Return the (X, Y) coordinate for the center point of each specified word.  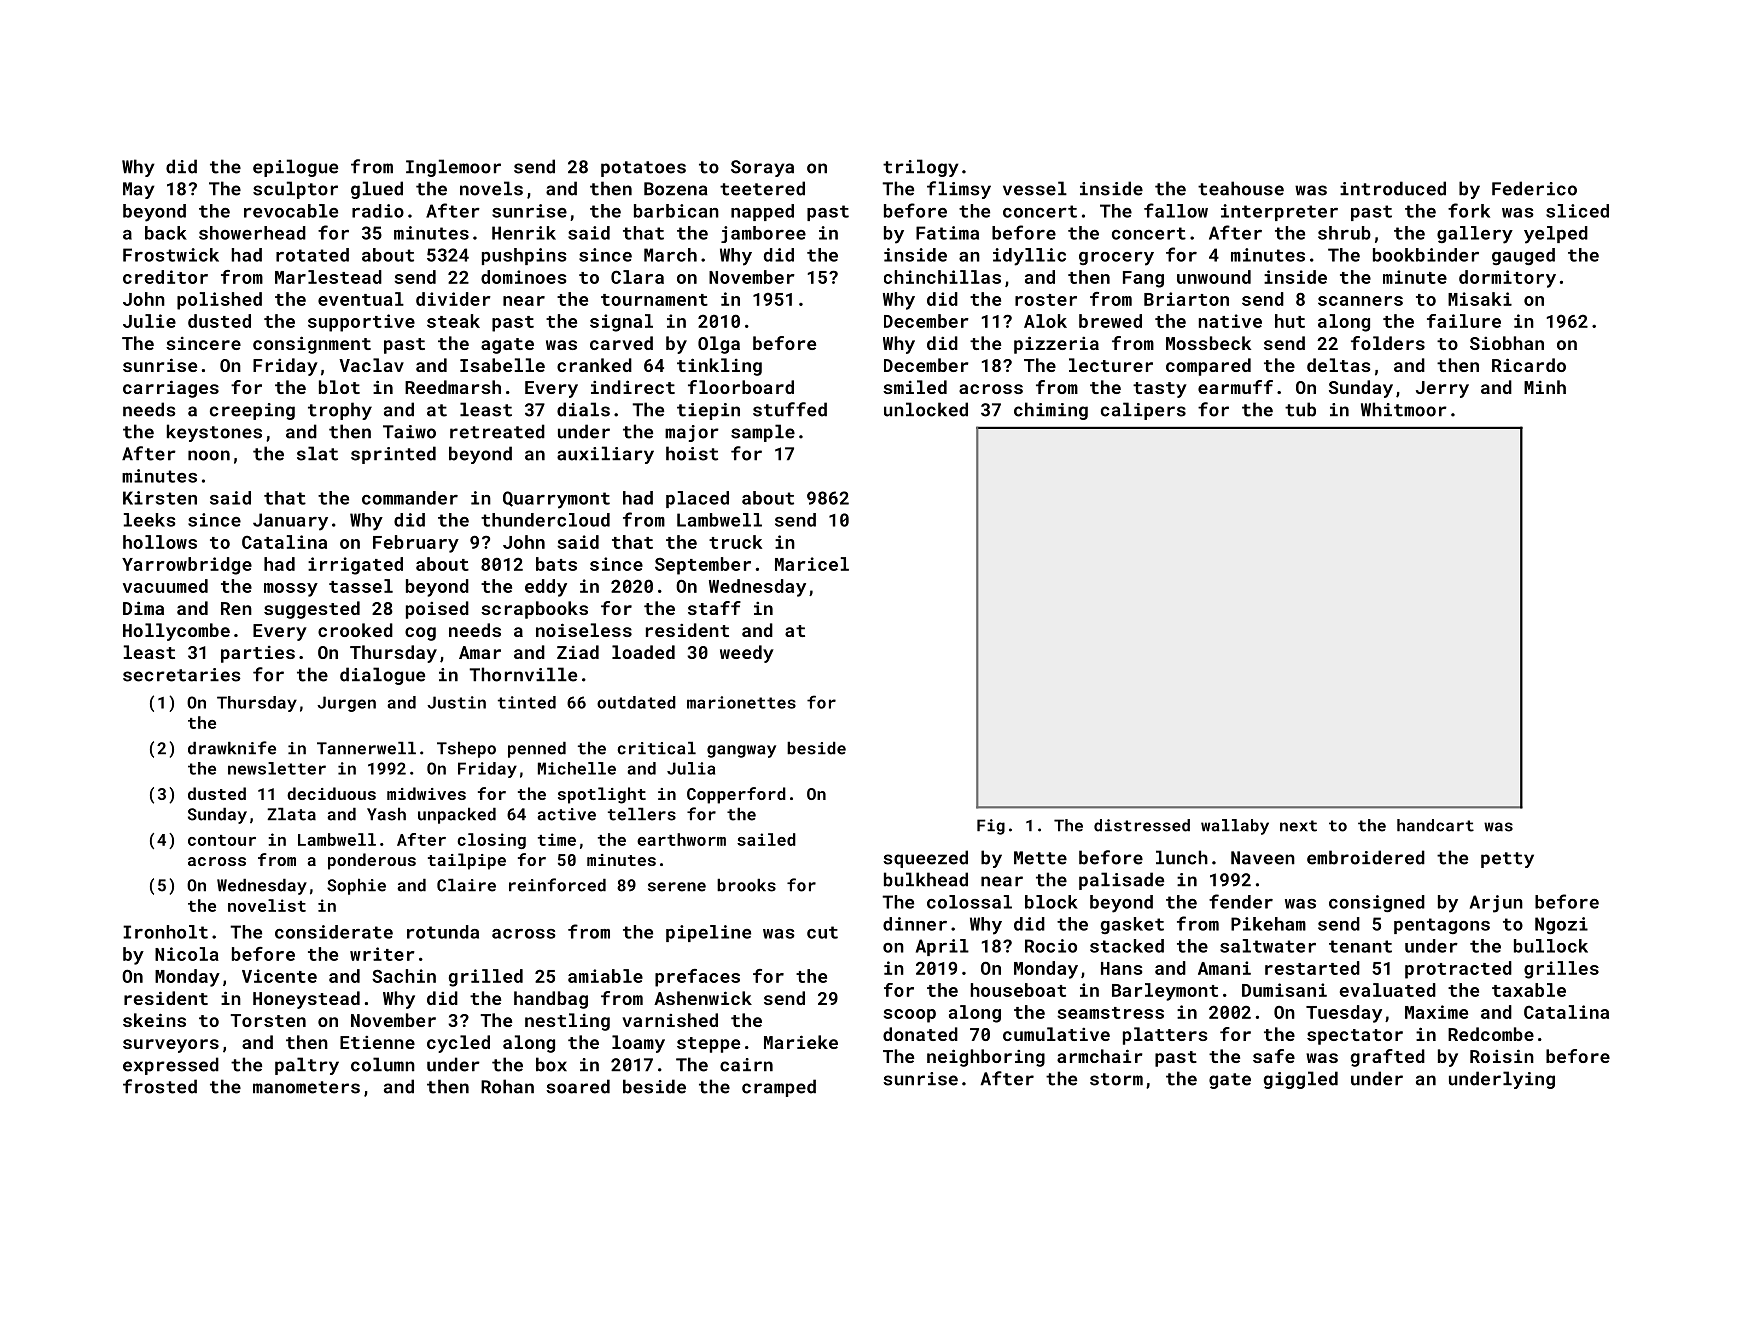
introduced (1393, 188)
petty (1507, 860)
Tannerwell (366, 748)
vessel (1035, 188)
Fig (991, 827)
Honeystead (306, 1000)
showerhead (252, 233)
